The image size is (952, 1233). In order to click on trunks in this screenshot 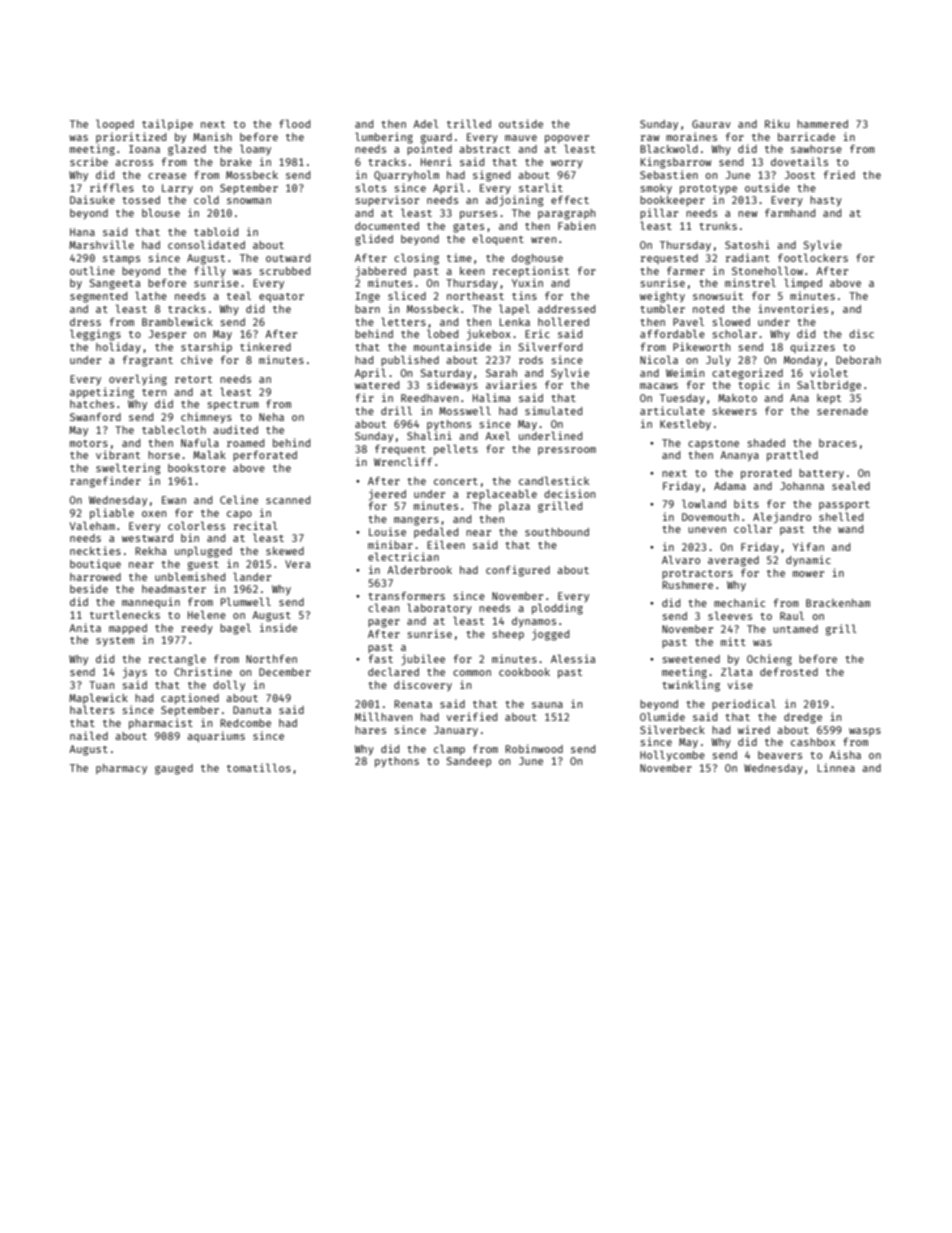, I will do `click(718, 226)`.
